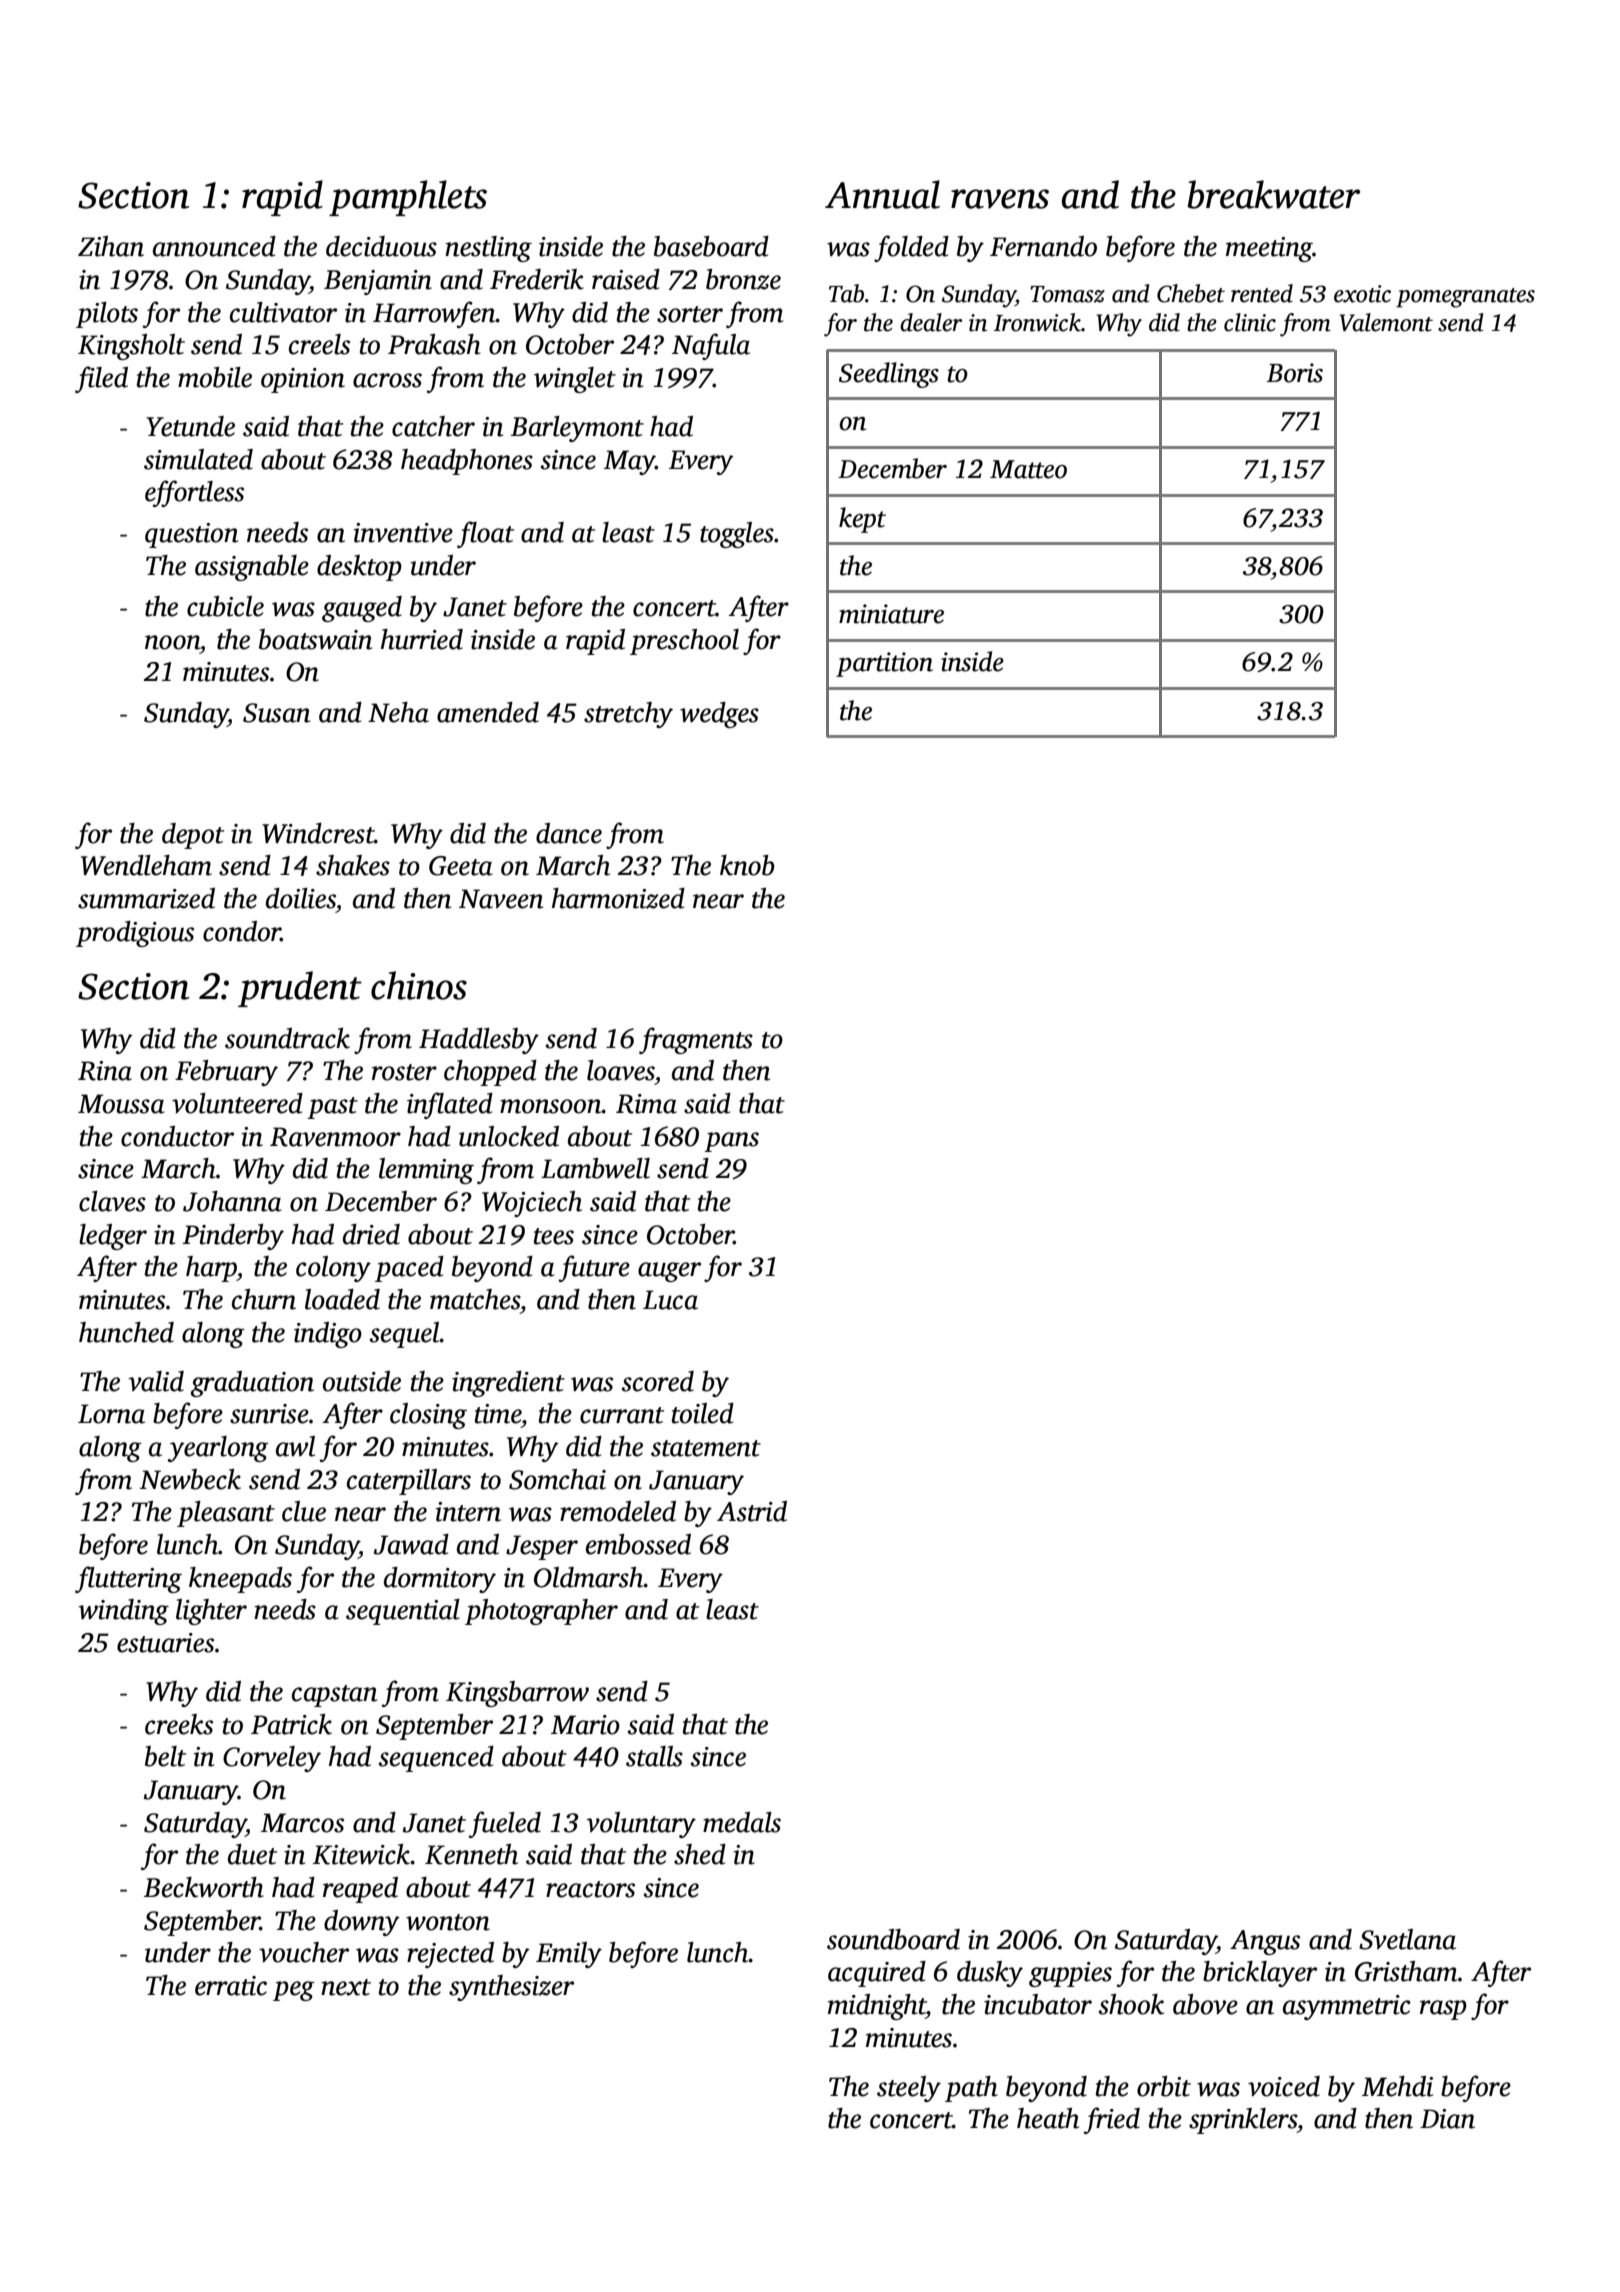  What do you see at coordinates (742, 1822) in the screenshot?
I see `medals` at bounding box center [742, 1822].
